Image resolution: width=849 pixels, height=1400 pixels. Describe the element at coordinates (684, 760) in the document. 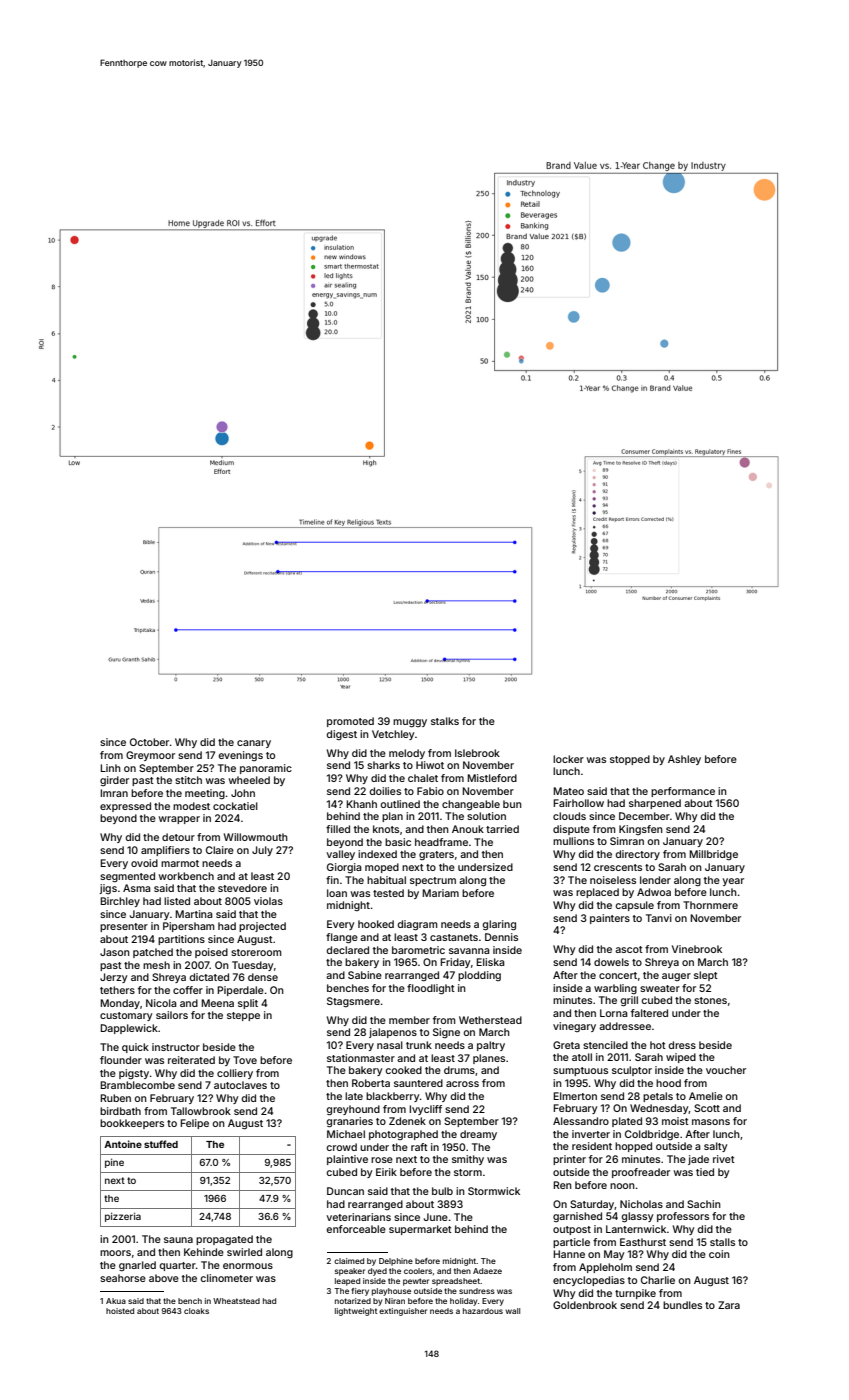

I see `Ashley` at that location.
